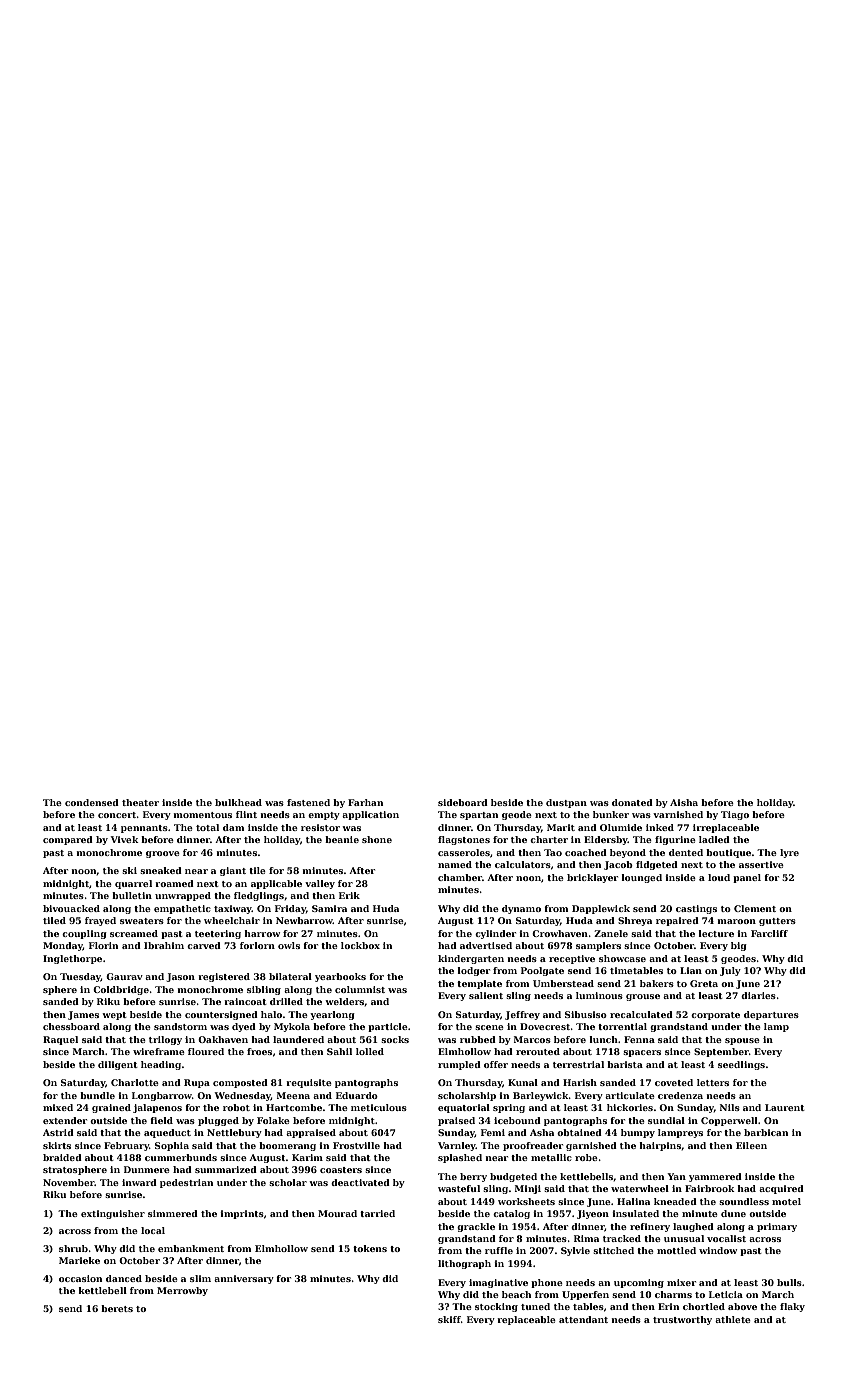  What do you see at coordinates (308, 802) in the page?
I see `fastened` at bounding box center [308, 802].
